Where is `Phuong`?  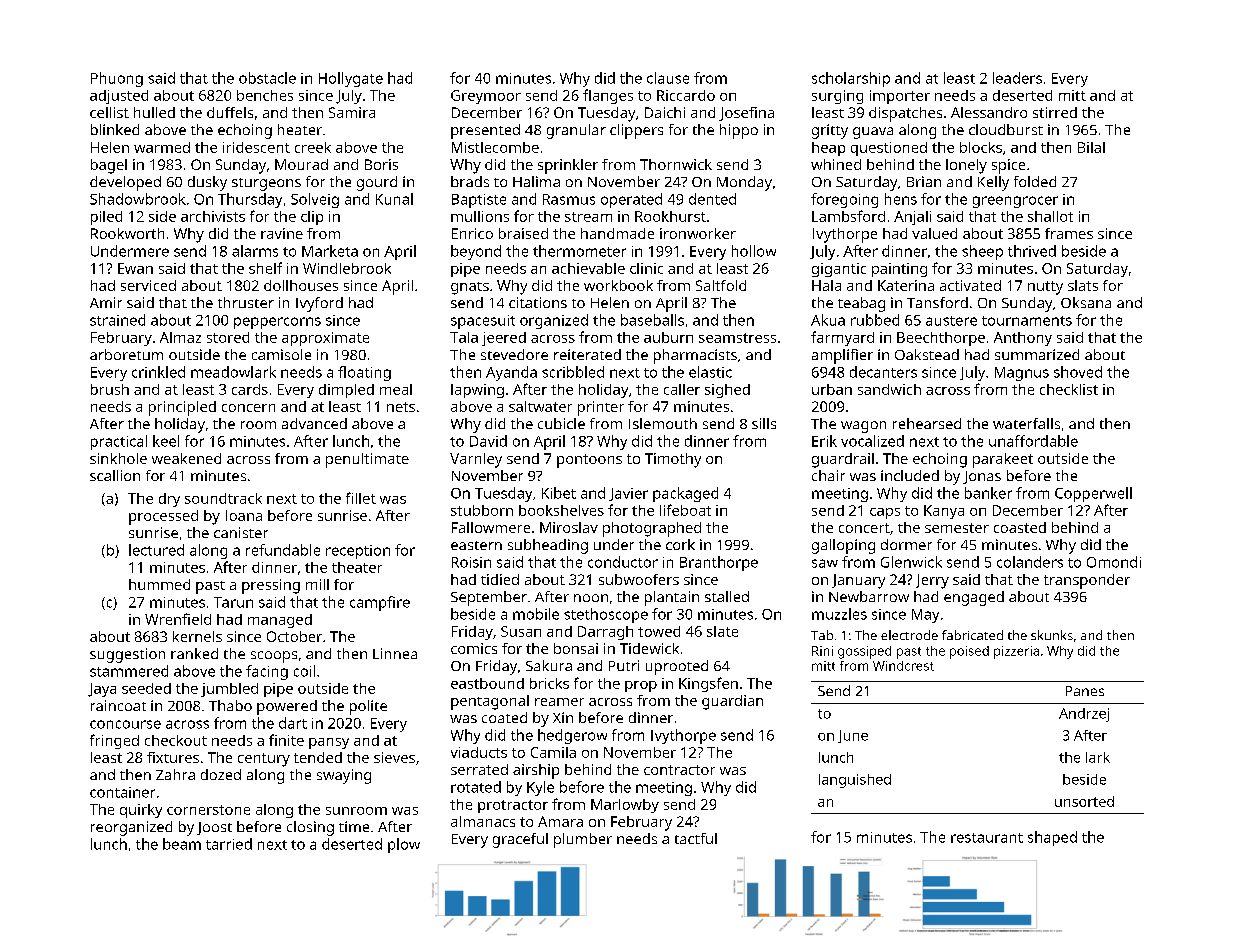
Phuong is located at coordinates (117, 79).
